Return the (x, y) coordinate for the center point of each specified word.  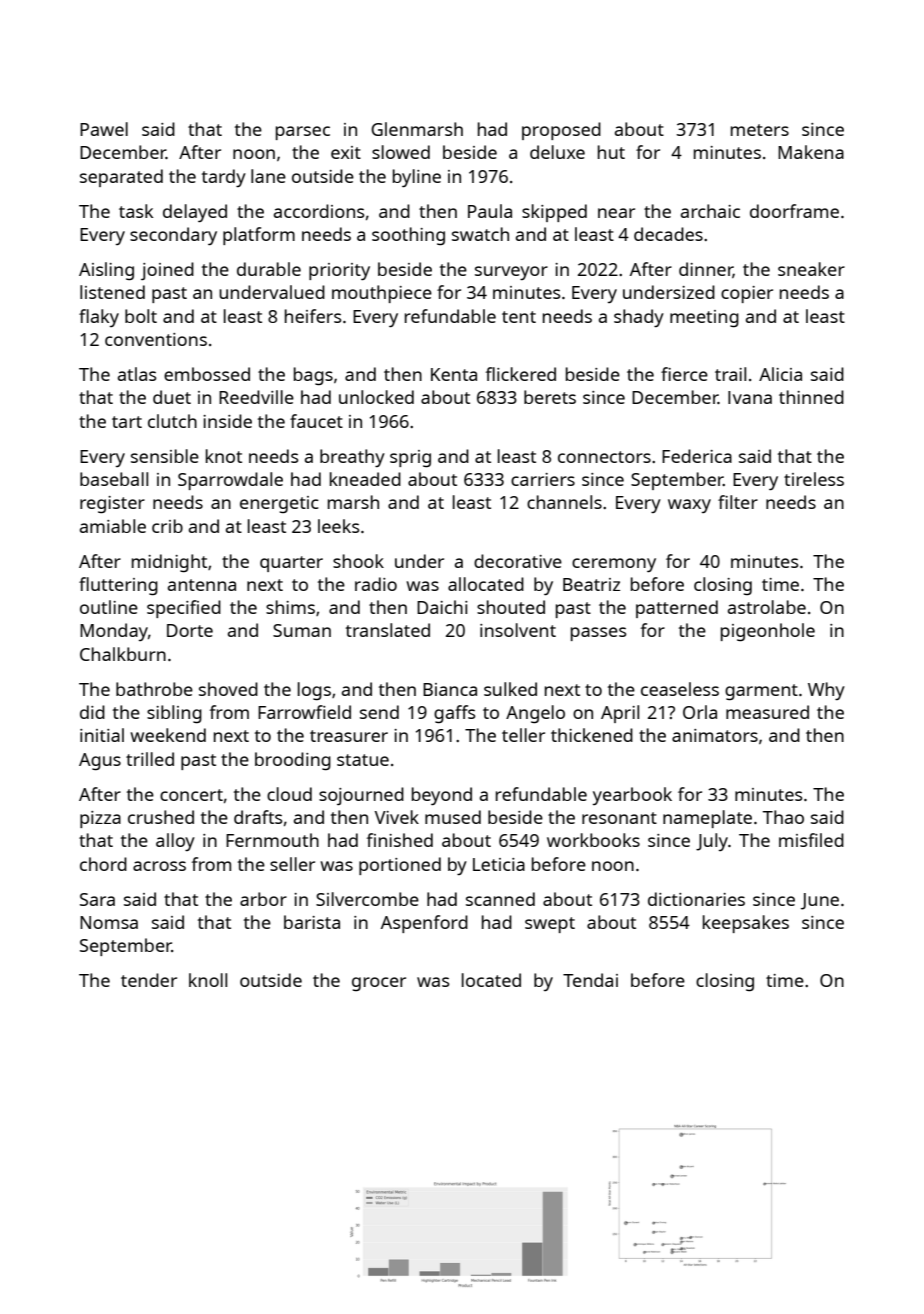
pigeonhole (768, 632)
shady (639, 318)
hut (611, 152)
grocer (379, 984)
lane (268, 176)
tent (519, 317)
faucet (316, 421)
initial (102, 735)
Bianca (450, 689)
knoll (208, 980)
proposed (561, 131)
